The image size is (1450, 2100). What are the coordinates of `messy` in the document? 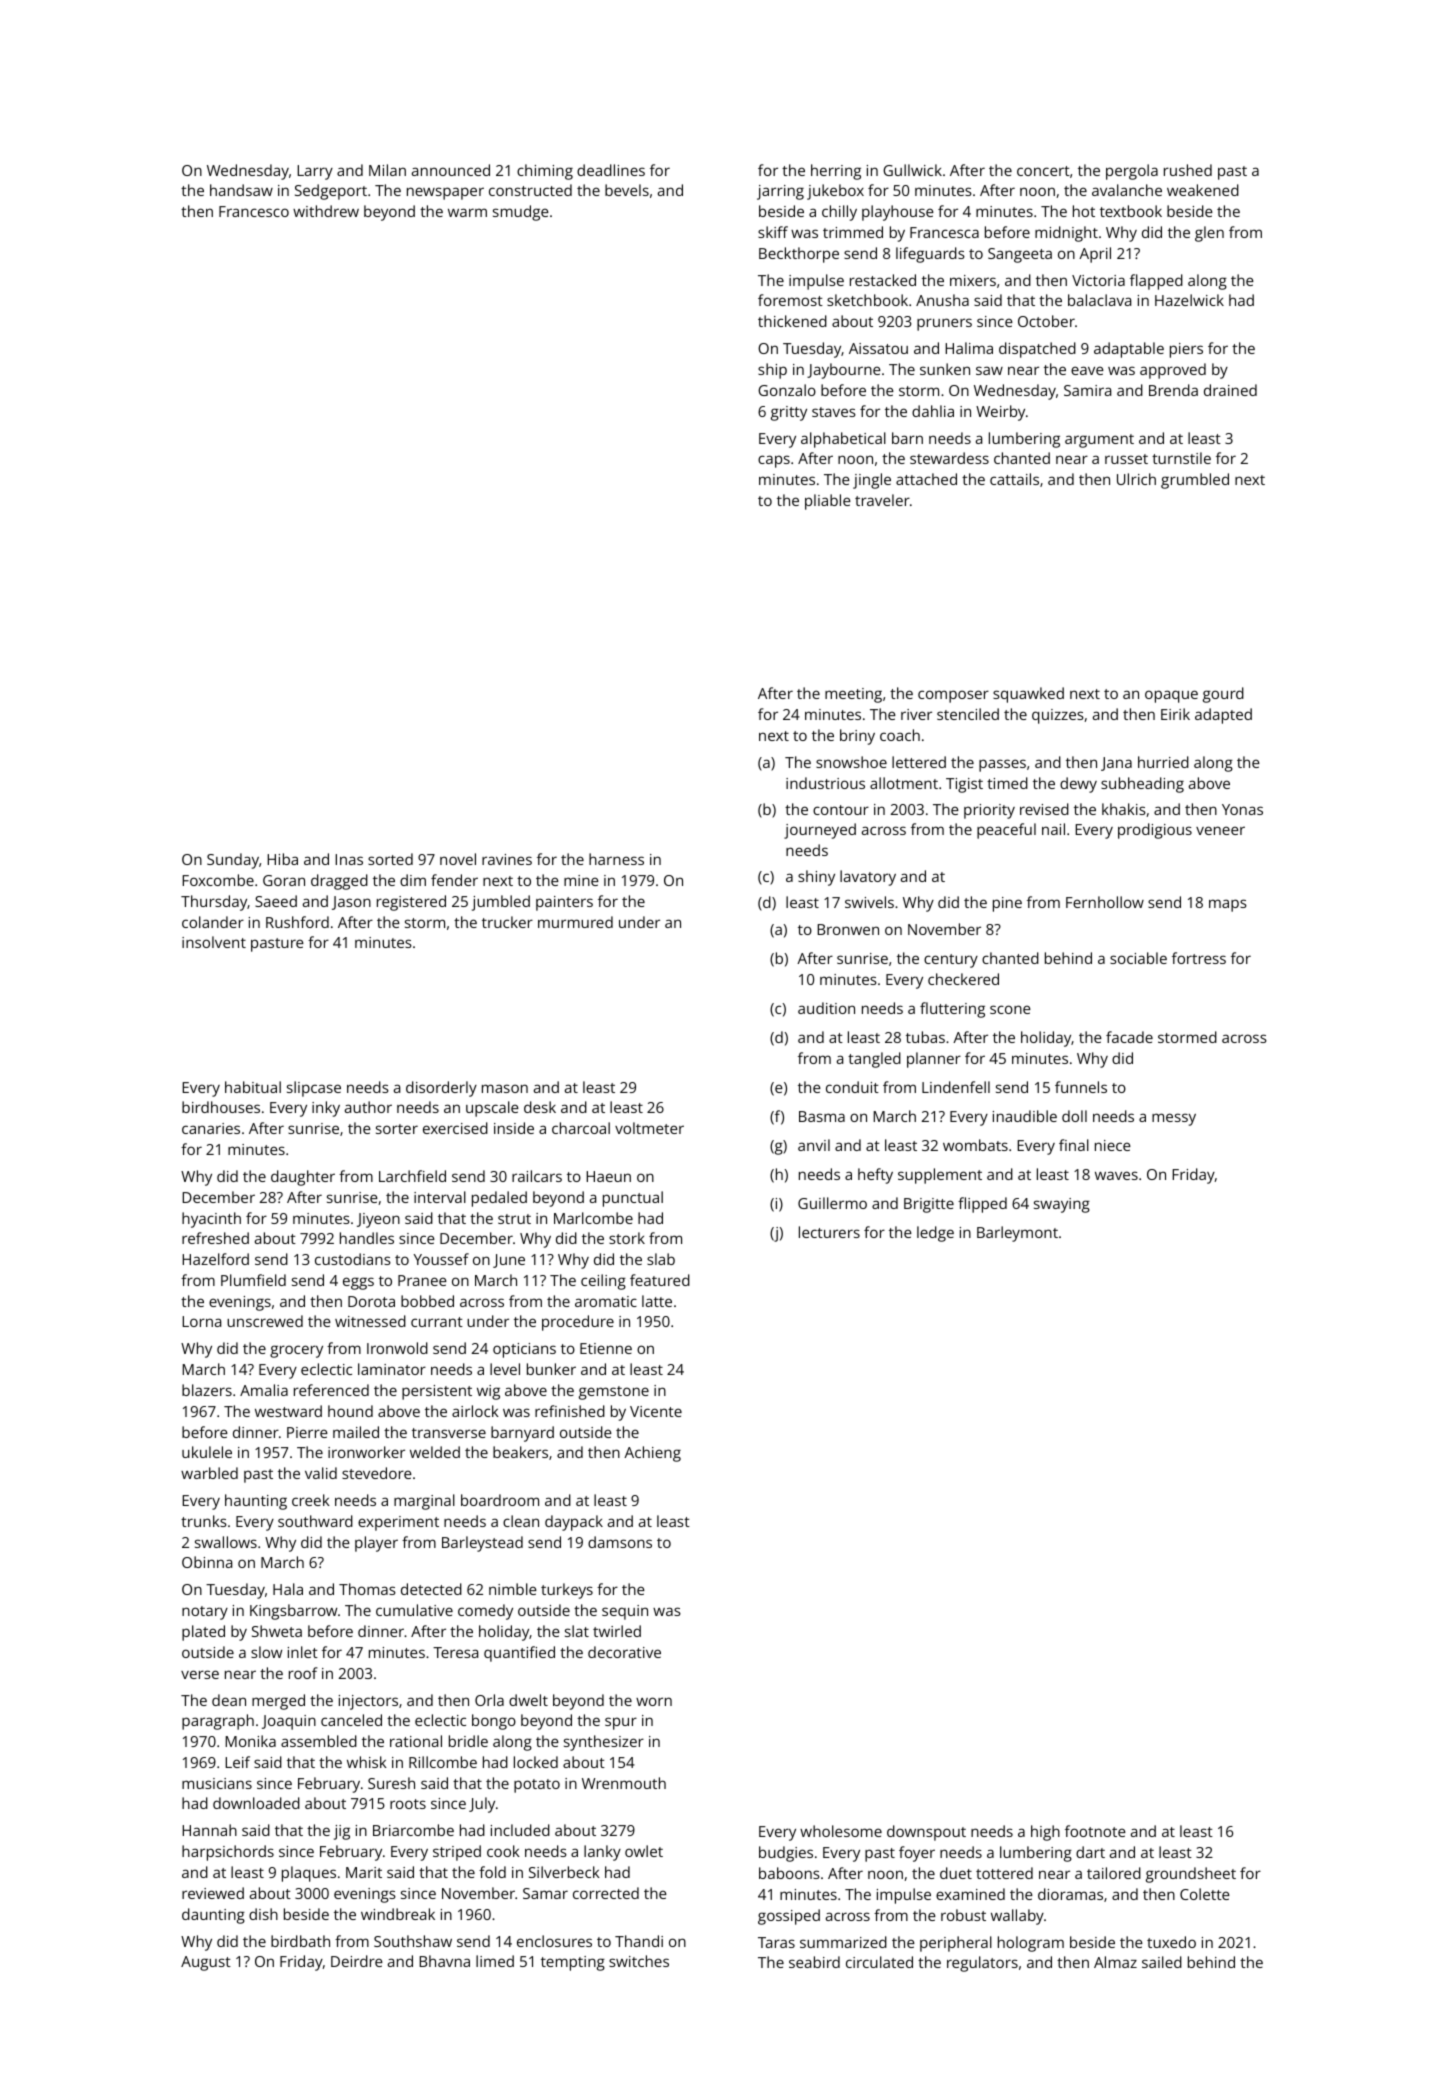 It's located at (1174, 1119).
